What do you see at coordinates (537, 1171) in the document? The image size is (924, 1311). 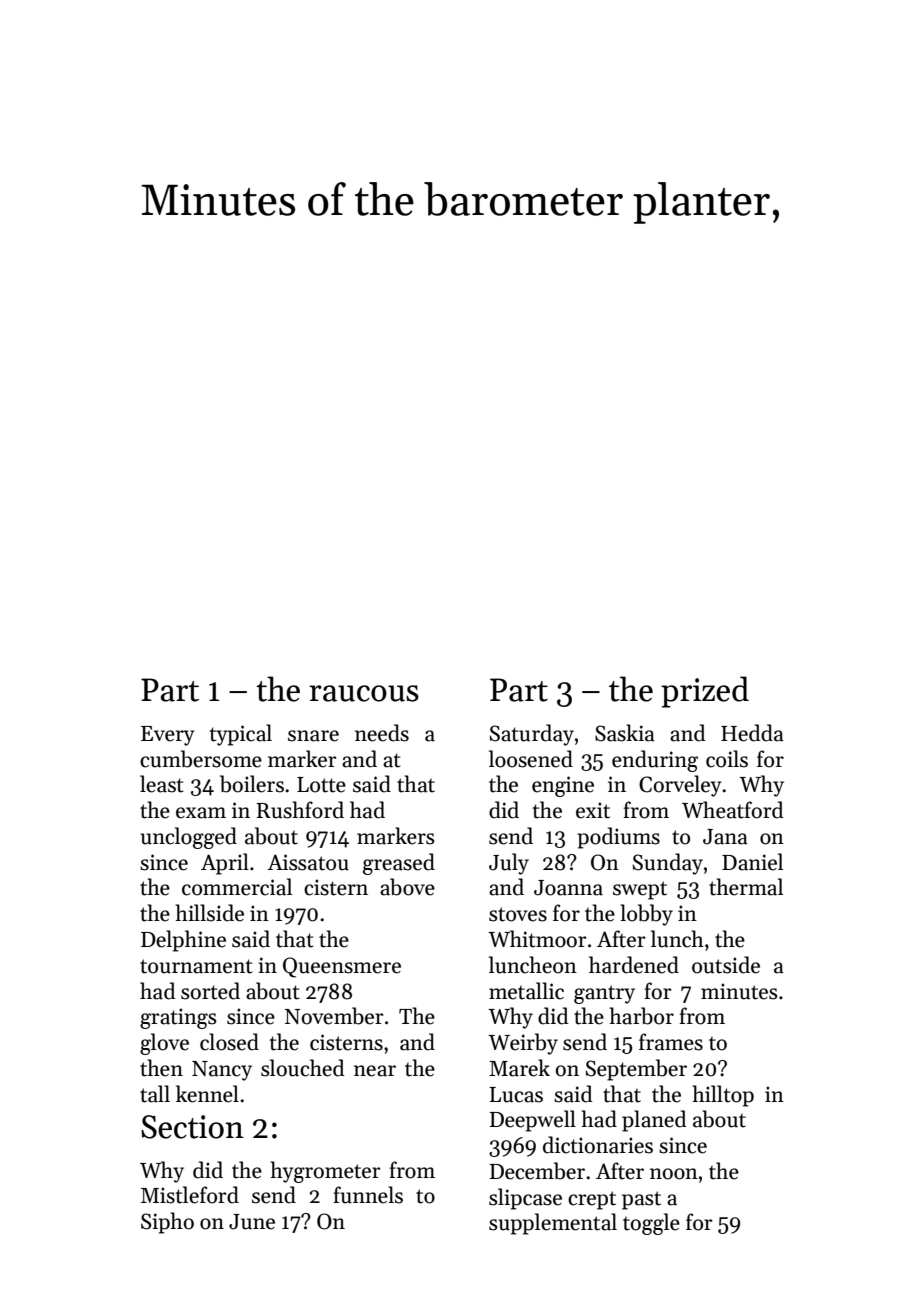 I see `December` at bounding box center [537, 1171].
